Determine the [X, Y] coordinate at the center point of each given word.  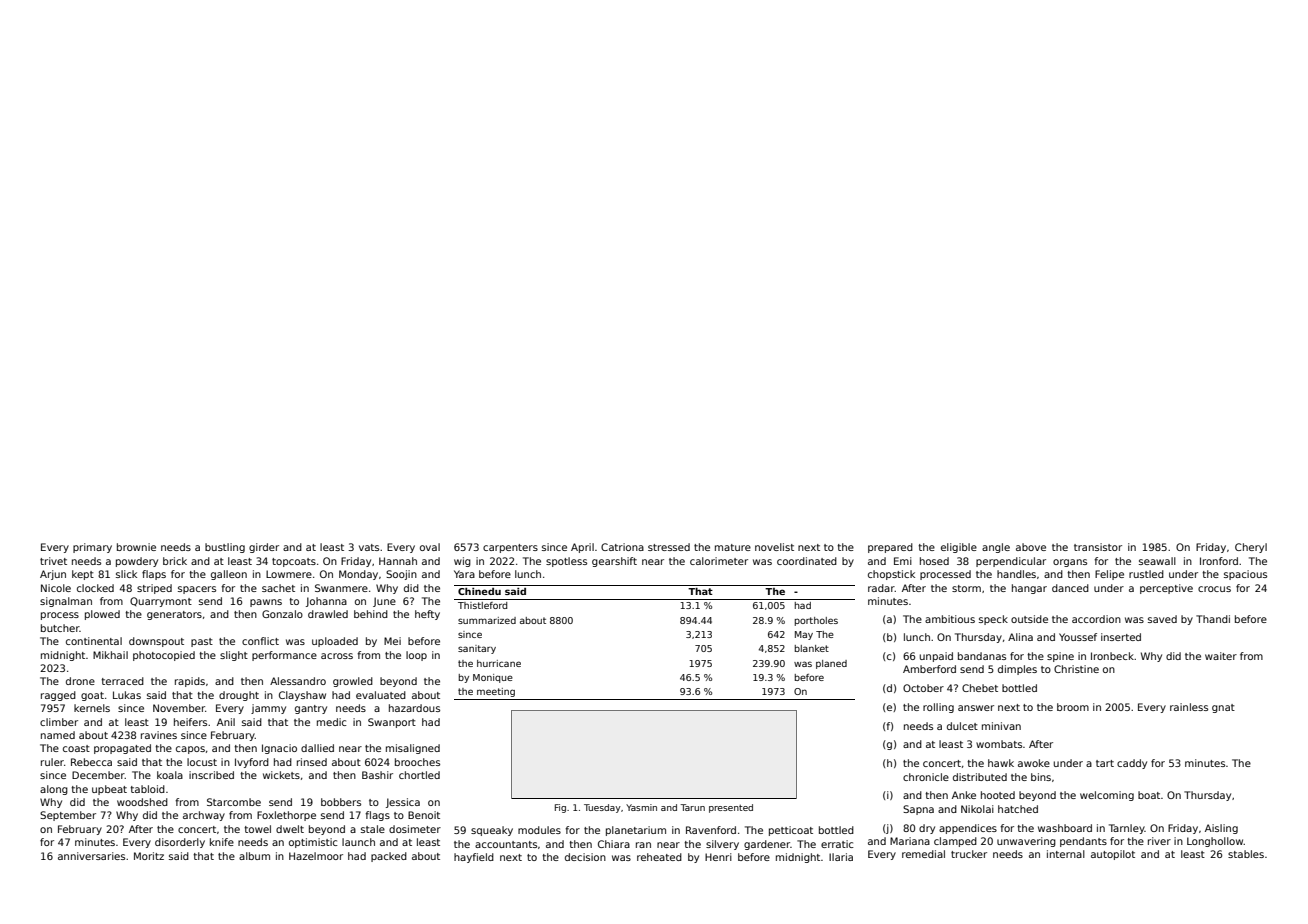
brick [175, 561]
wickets [281, 775]
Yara [464, 574]
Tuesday [602, 808]
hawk [1001, 763]
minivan [1001, 726]
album [254, 856]
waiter [1221, 656]
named [58, 735]
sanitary [477, 649]
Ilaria [841, 857]
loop [416, 656]
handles [1016, 574]
